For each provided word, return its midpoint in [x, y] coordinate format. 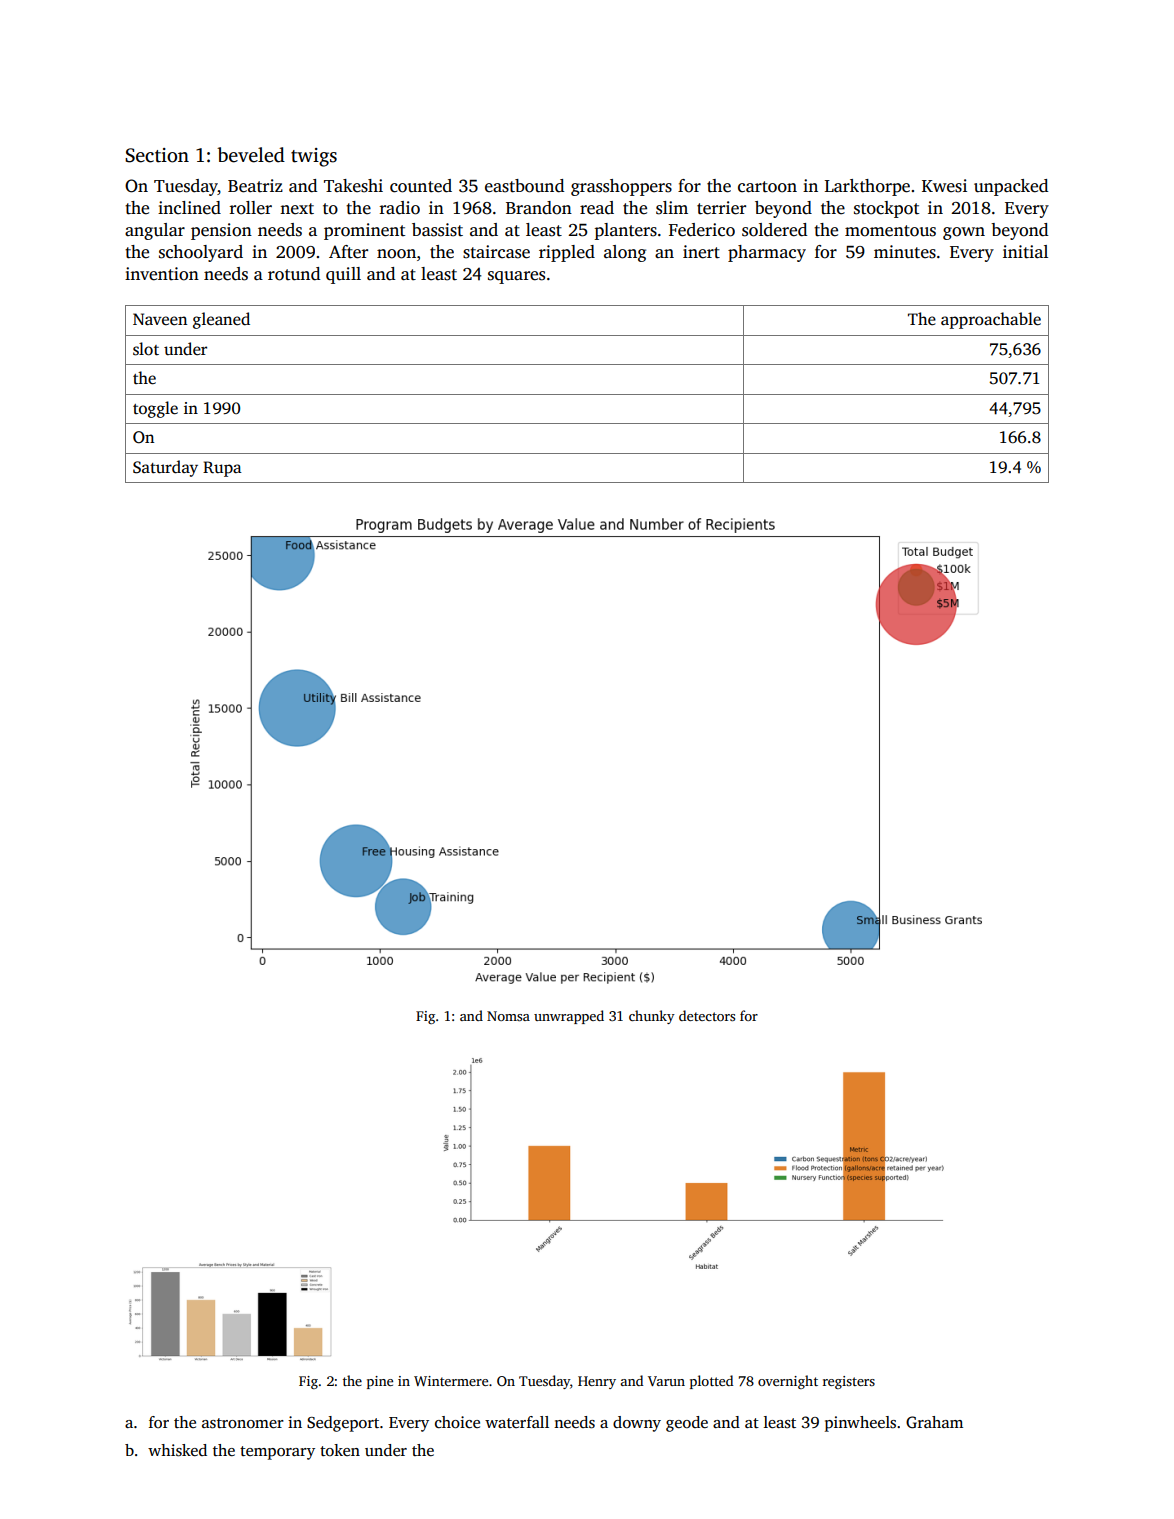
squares [516, 277]
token [340, 1450]
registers [849, 1382]
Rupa [222, 469]
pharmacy [767, 253]
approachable [991, 320]
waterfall [517, 1422]
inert [701, 252]
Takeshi [353, 186]
